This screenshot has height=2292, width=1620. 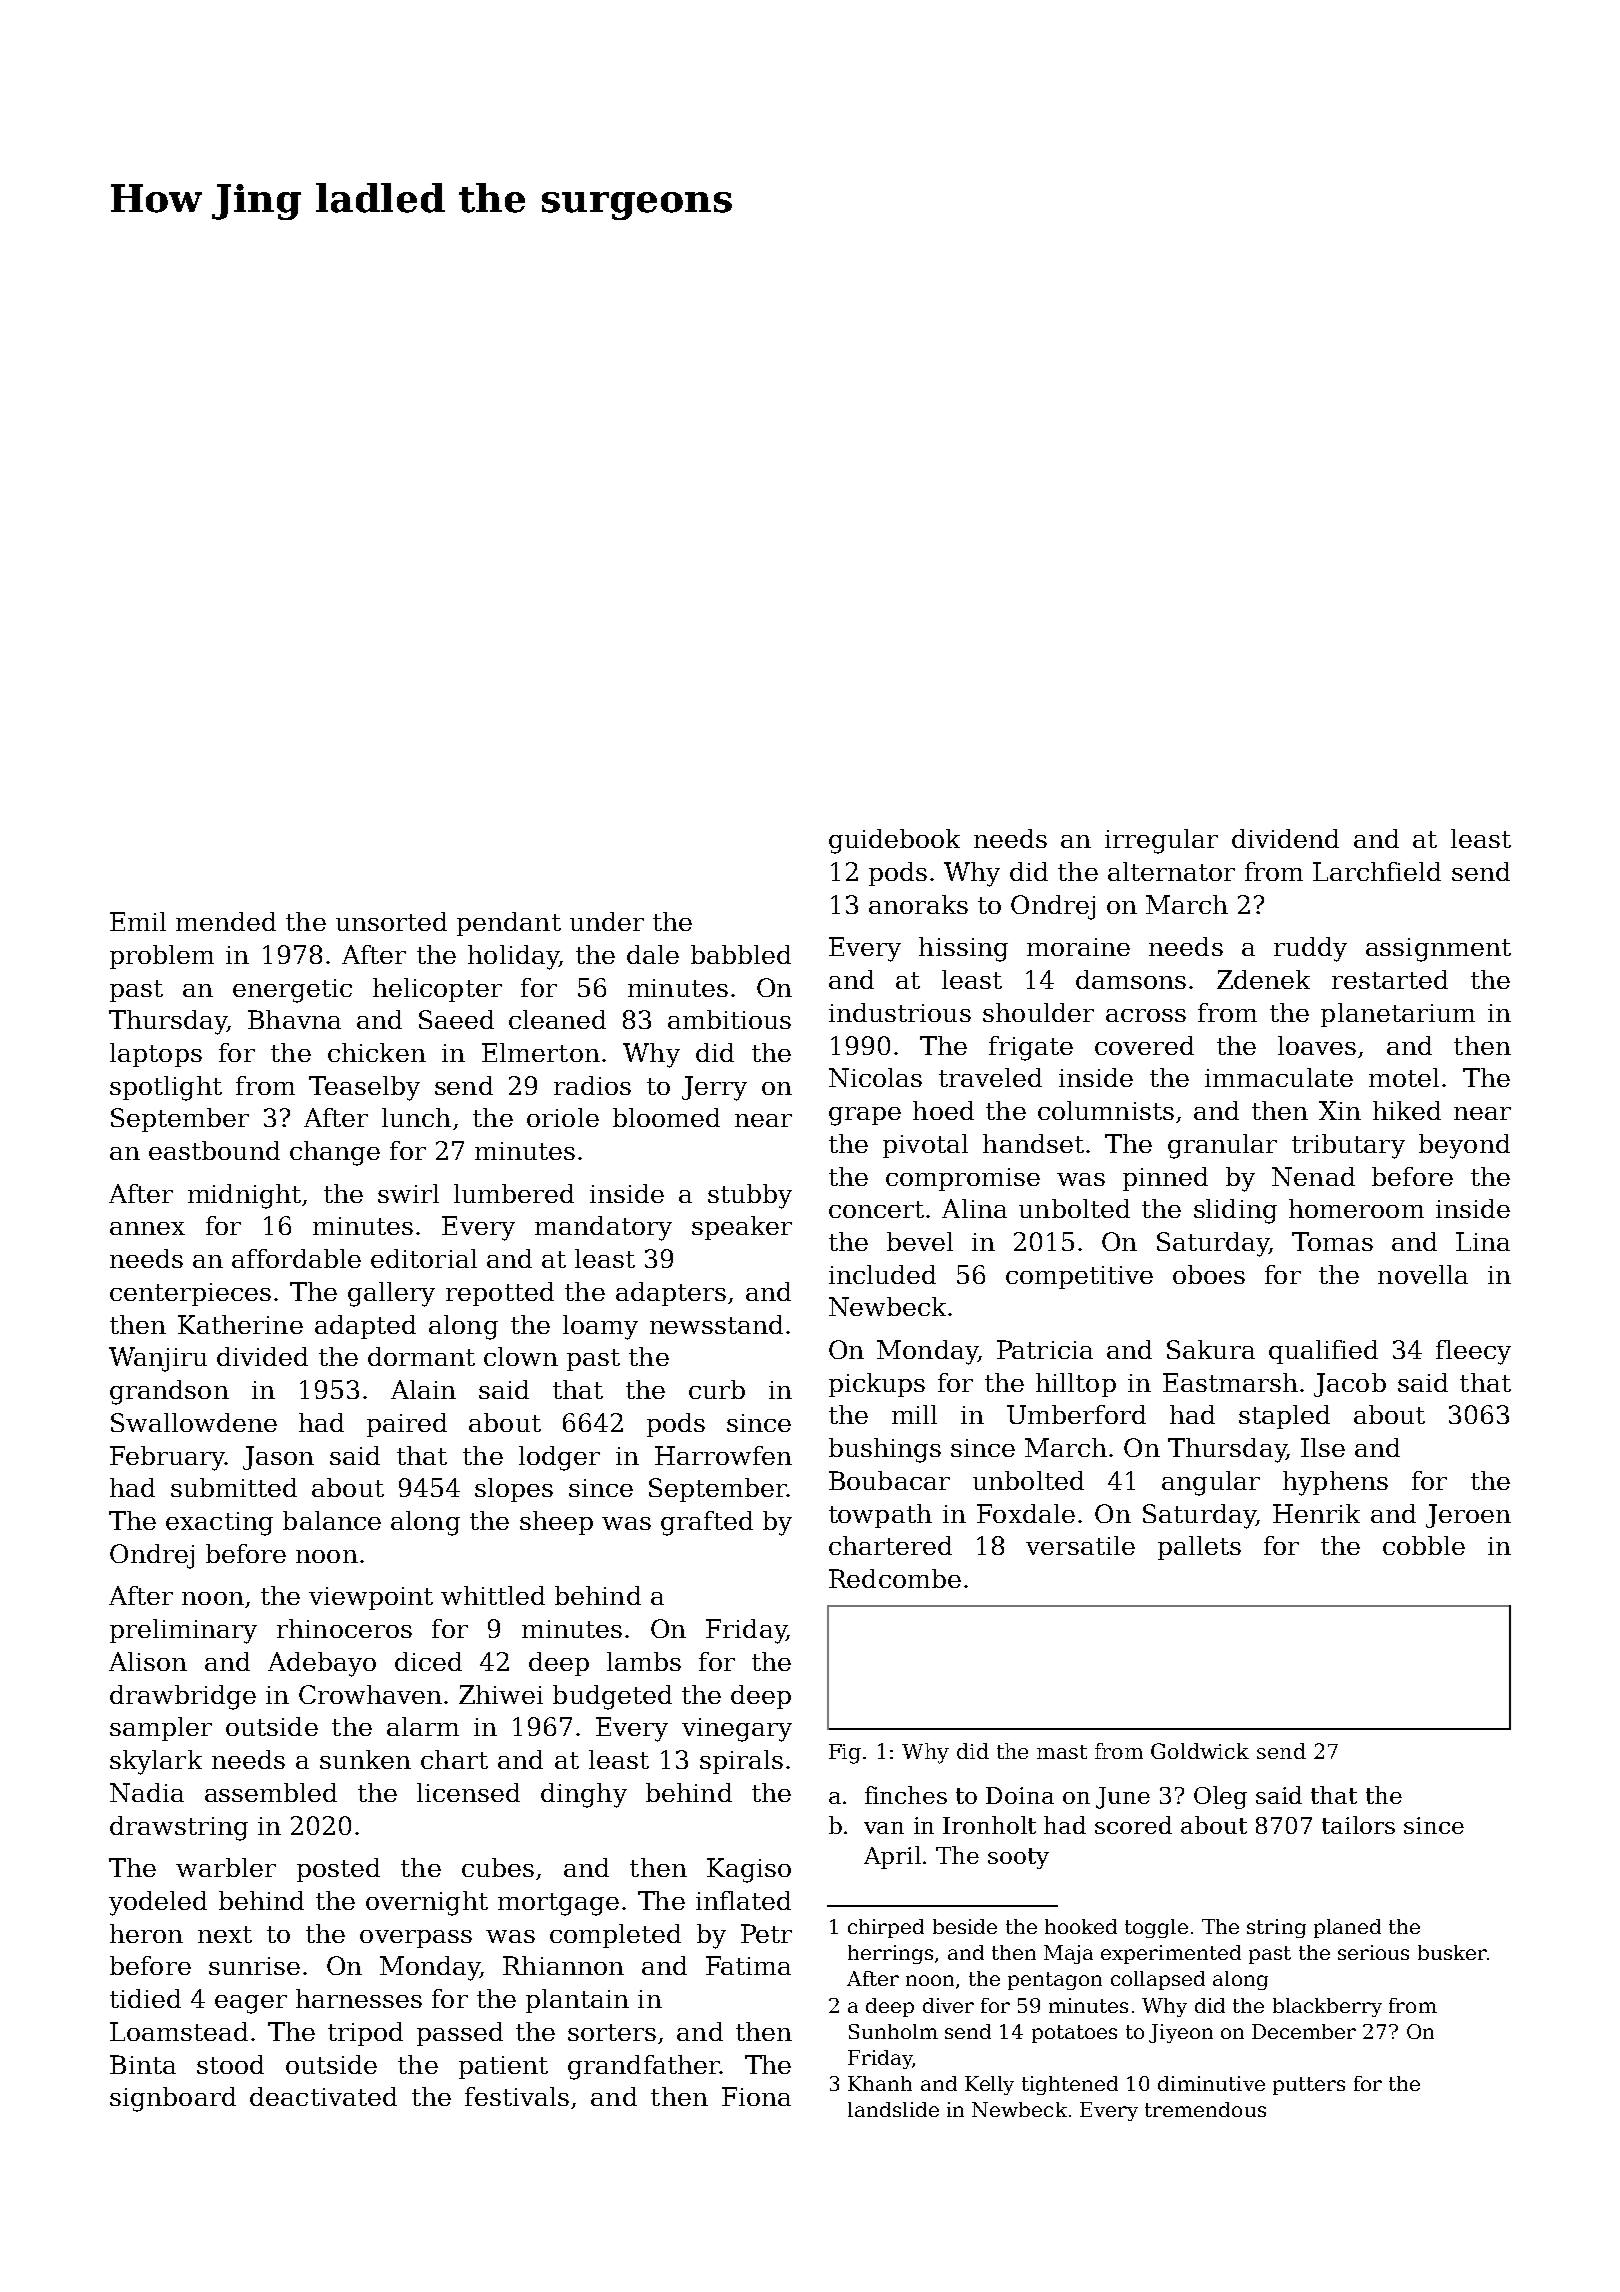 What do you see at coordinates (894, 841) in the screenshot?
I see `guidebook` at bounding box center [894, 841].
